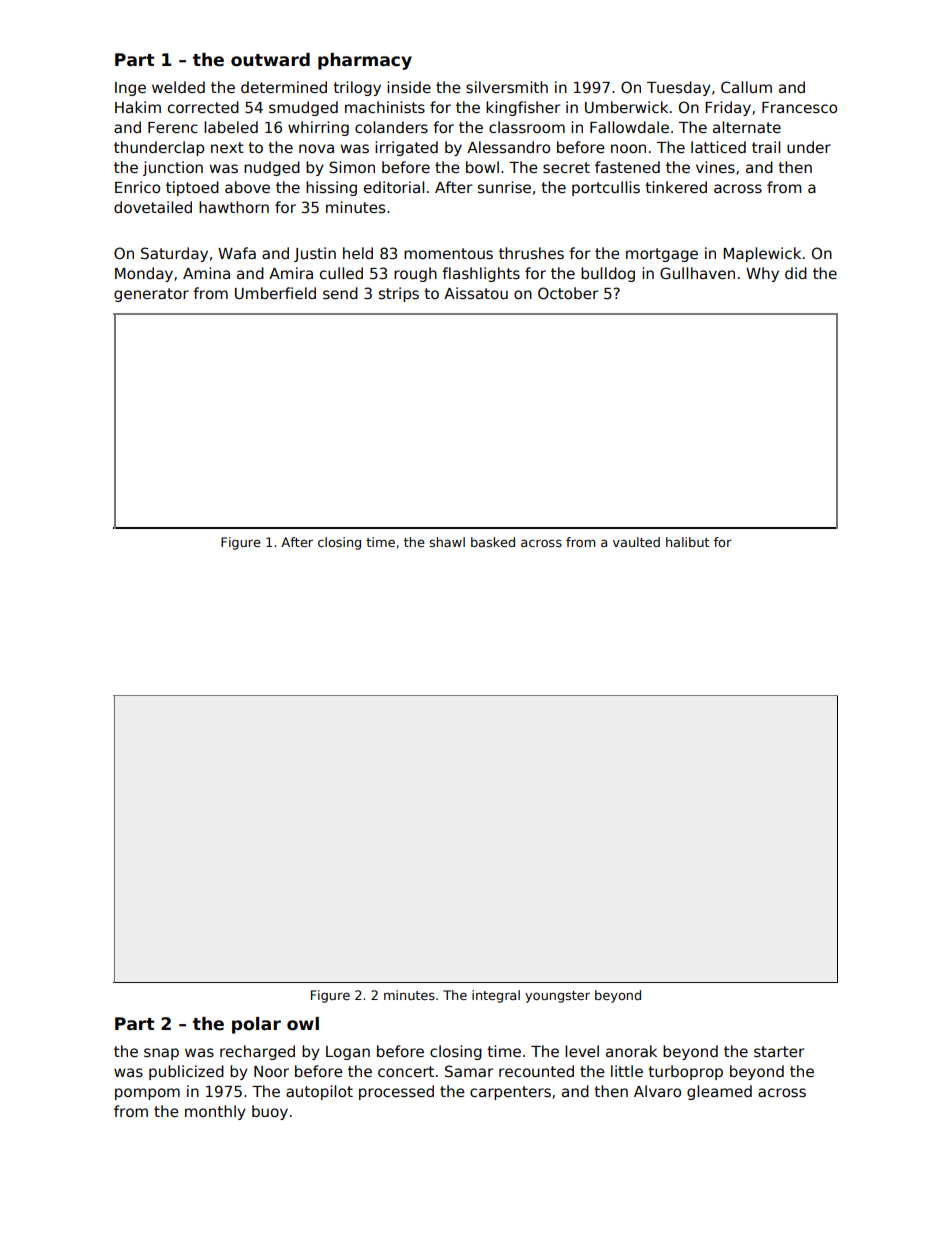  Describe the element at coordinates (284, 87) in the screenshot. I see `determined` at that location.
